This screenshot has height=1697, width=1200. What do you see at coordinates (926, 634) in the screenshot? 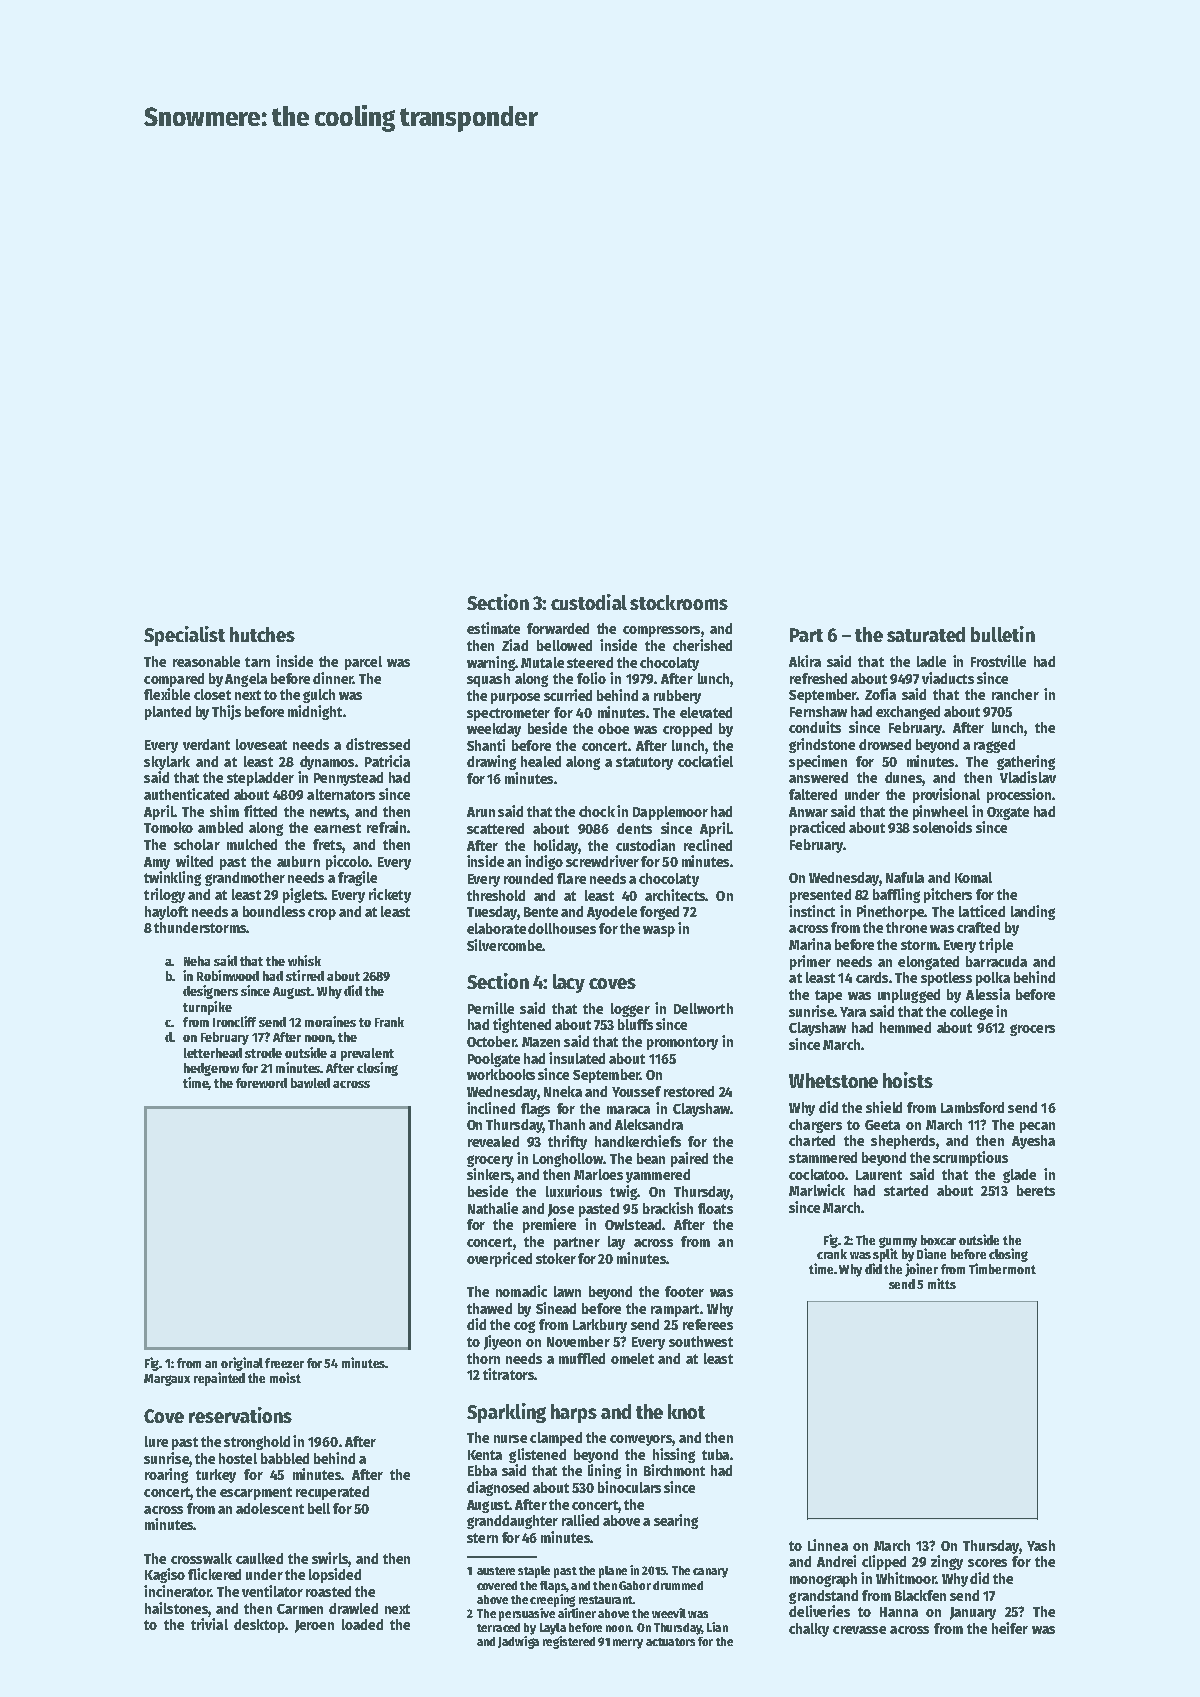
I see `saturated` at bounding box center [926, 634].
